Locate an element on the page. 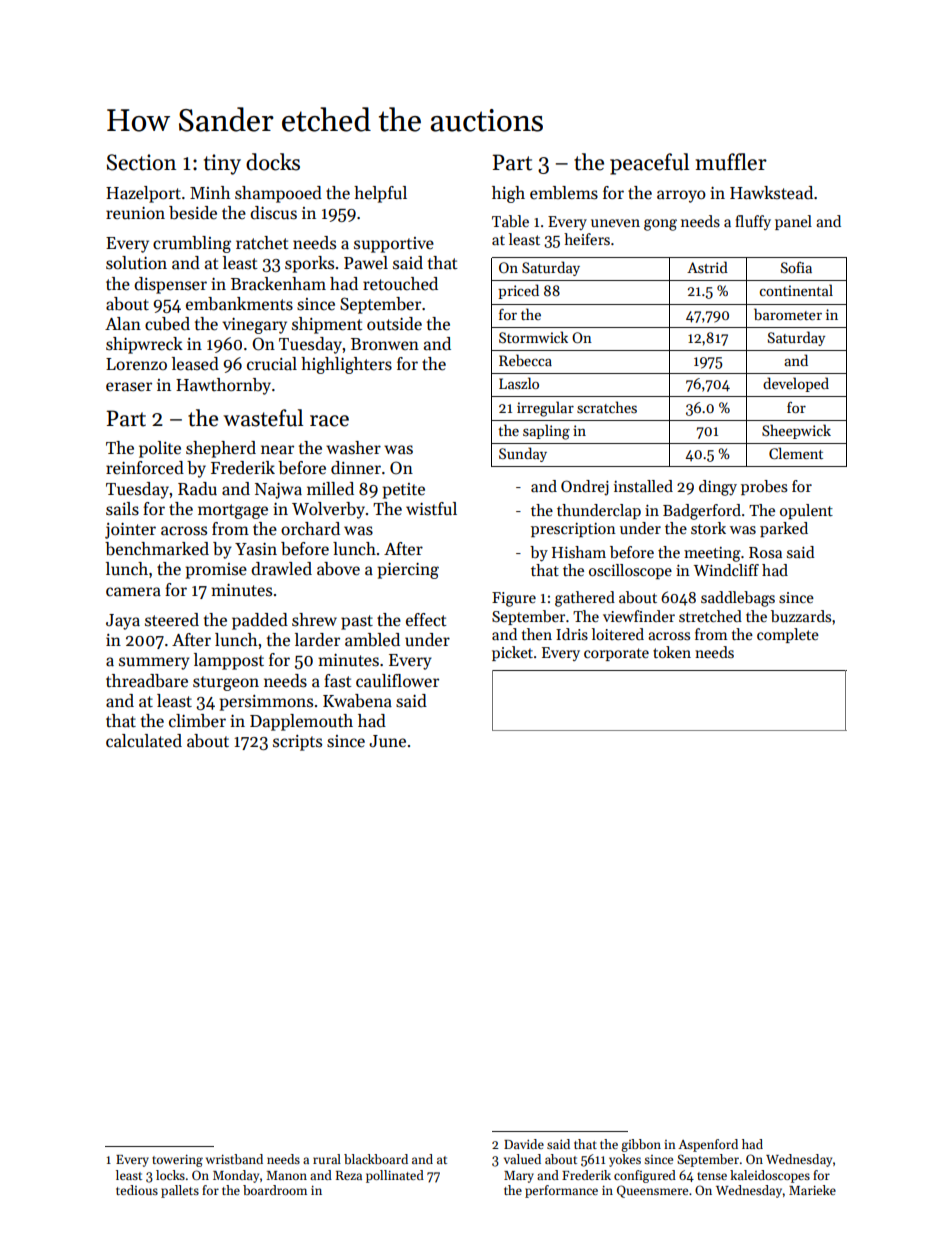 The image size is (952, 1233). boardroom is located at coordinates (275, 1190).
